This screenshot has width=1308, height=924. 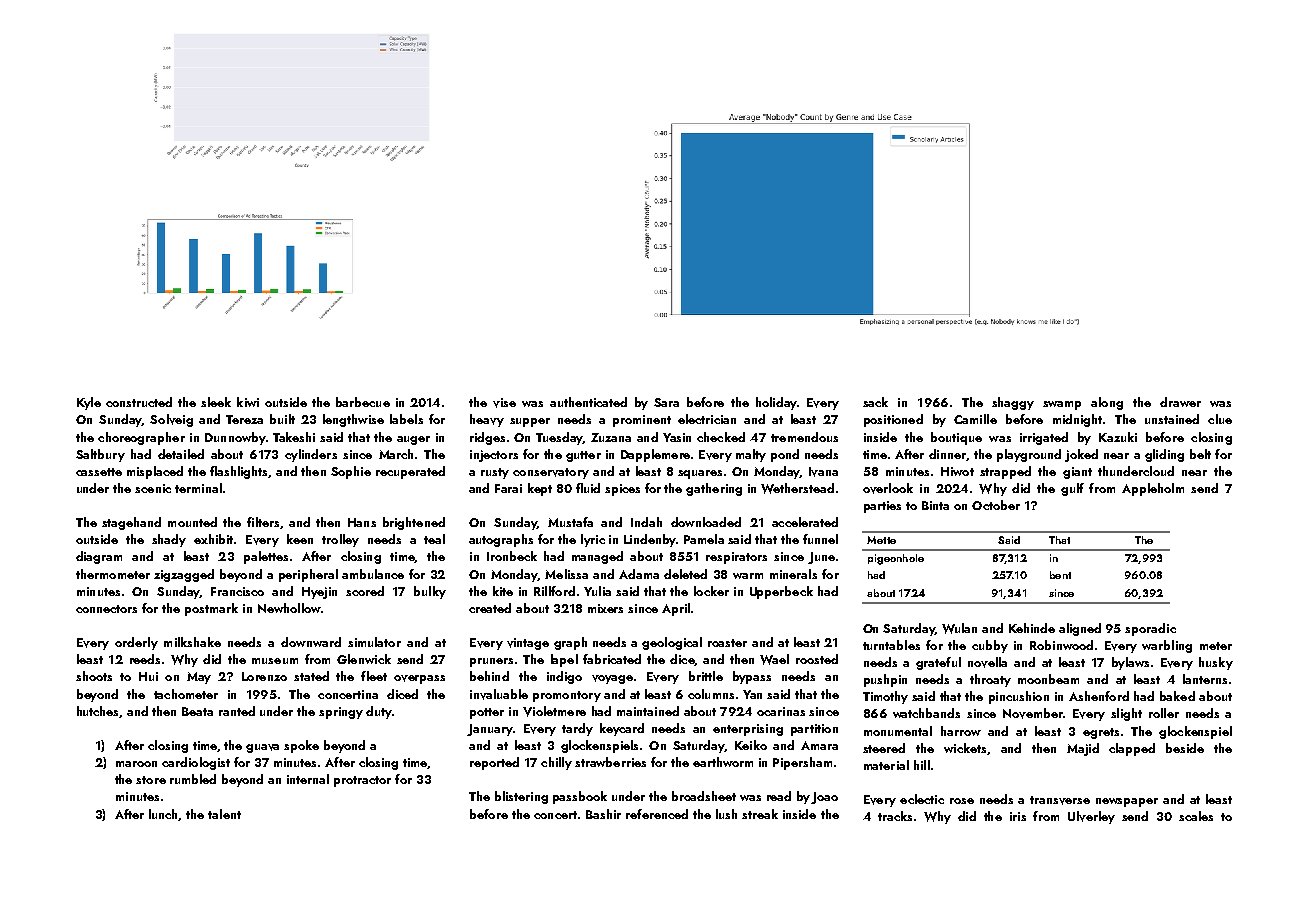 What do you see at coordinates (198, 488) in the screenshot?
I see `terminal` at bounding box center [198, 488].
